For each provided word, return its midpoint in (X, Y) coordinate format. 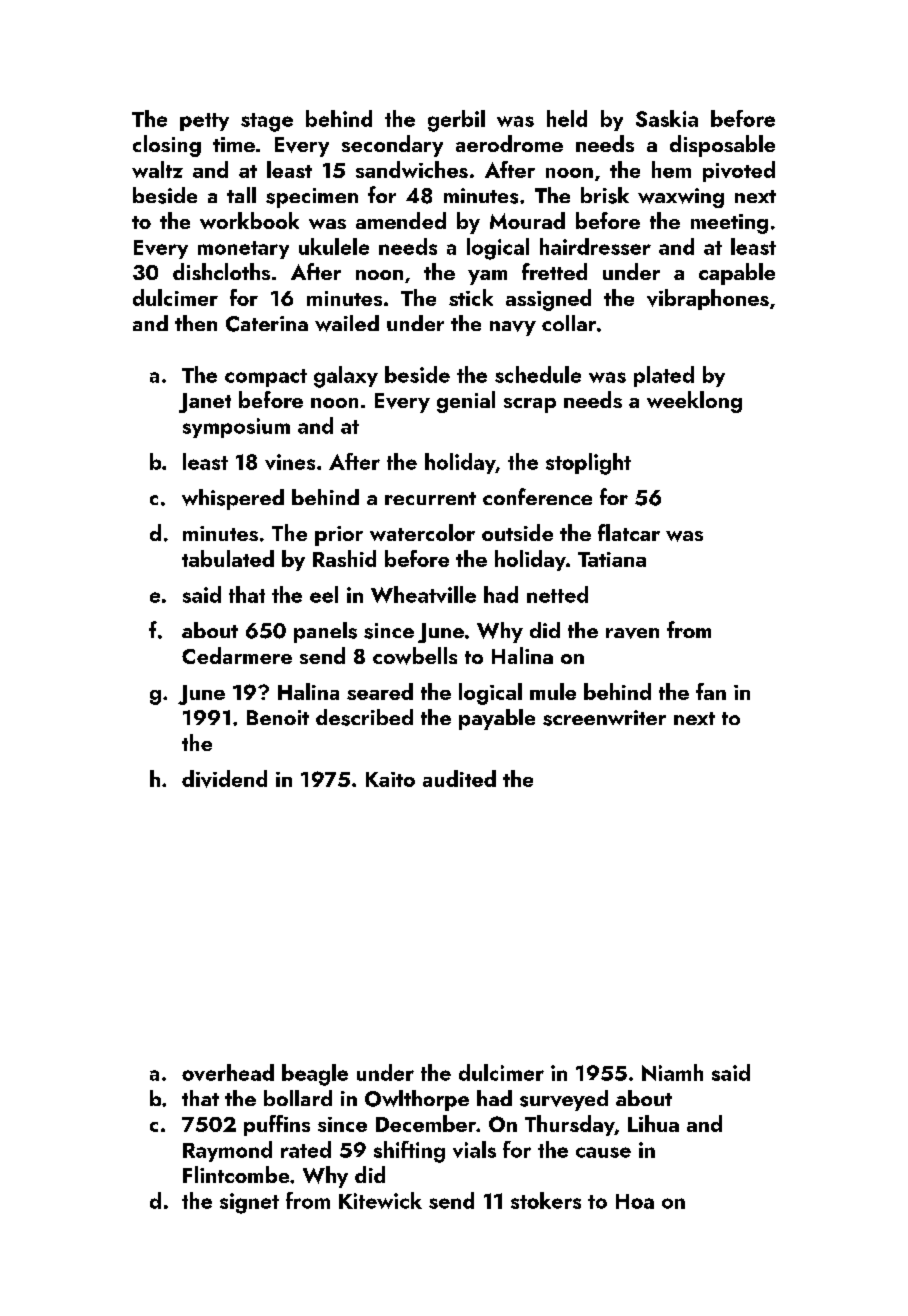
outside (517, 532)
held (567, 118)
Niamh (672, 1072)
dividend (224, 779)
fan (711, 691)
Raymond (227, 1151)
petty (204, 122)
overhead (228, 1072)
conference (537, 496)
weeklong (694, 402)
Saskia (667, 118)
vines (290, 462)
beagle (315, 1075)
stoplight (588, 464)
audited (459, 778)
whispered (233, 499)
